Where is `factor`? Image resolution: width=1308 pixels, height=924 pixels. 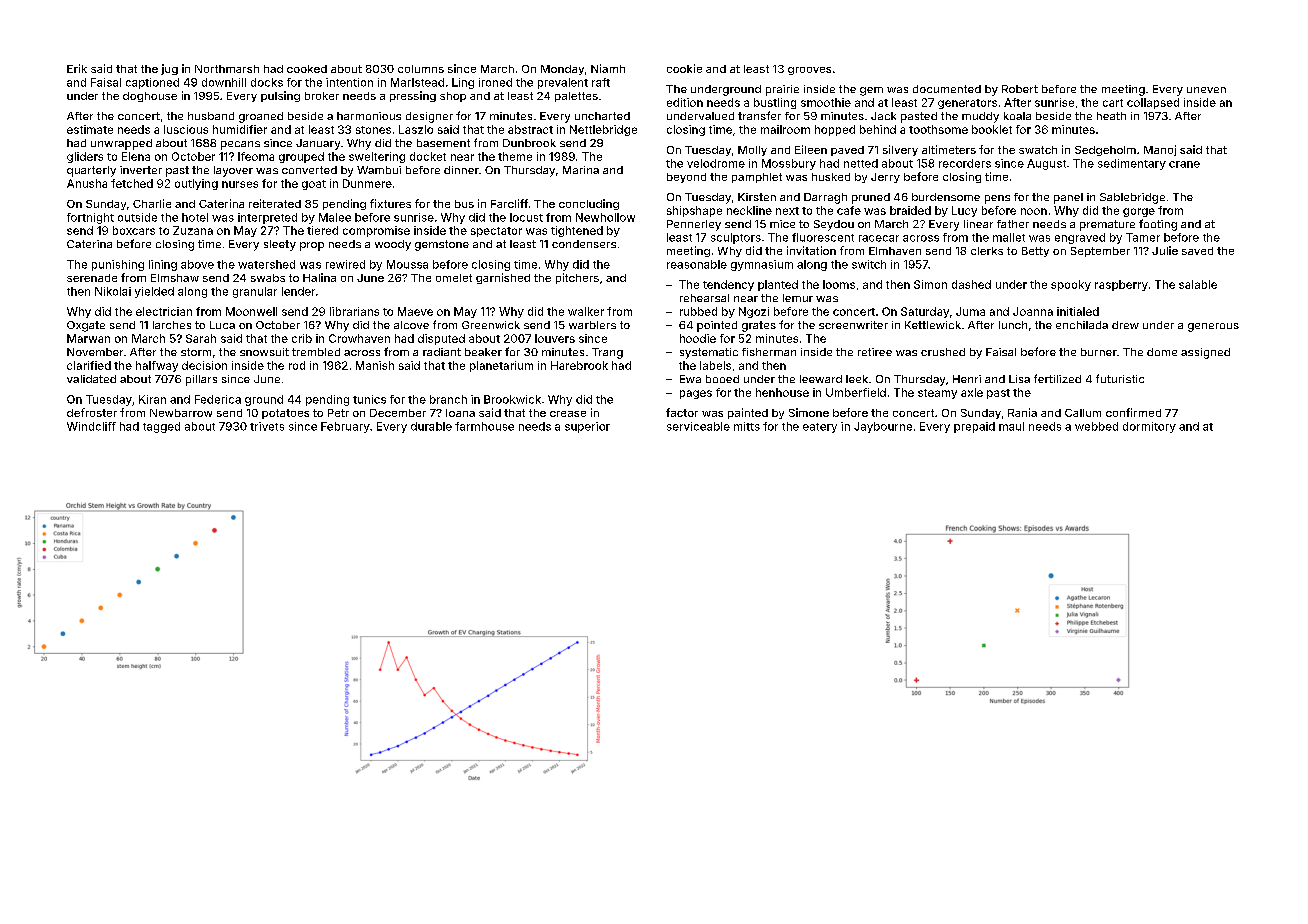 factor is located at coordinates (682, 412).
